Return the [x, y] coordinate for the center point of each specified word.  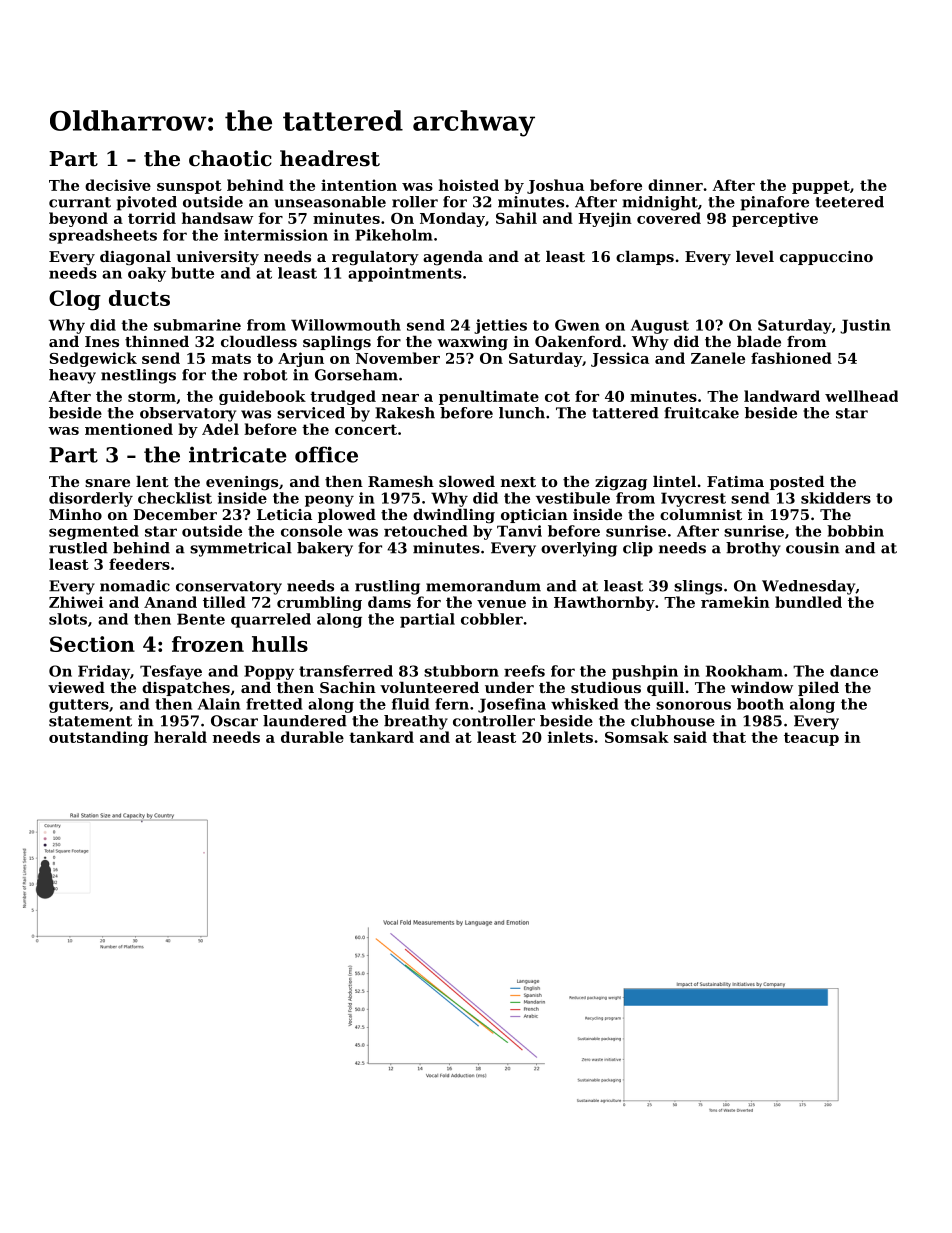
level [755, 256]
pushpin [645, 672]
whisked [584, 704]
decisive [118, 185]
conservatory [229, 588]
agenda [453, 258]
